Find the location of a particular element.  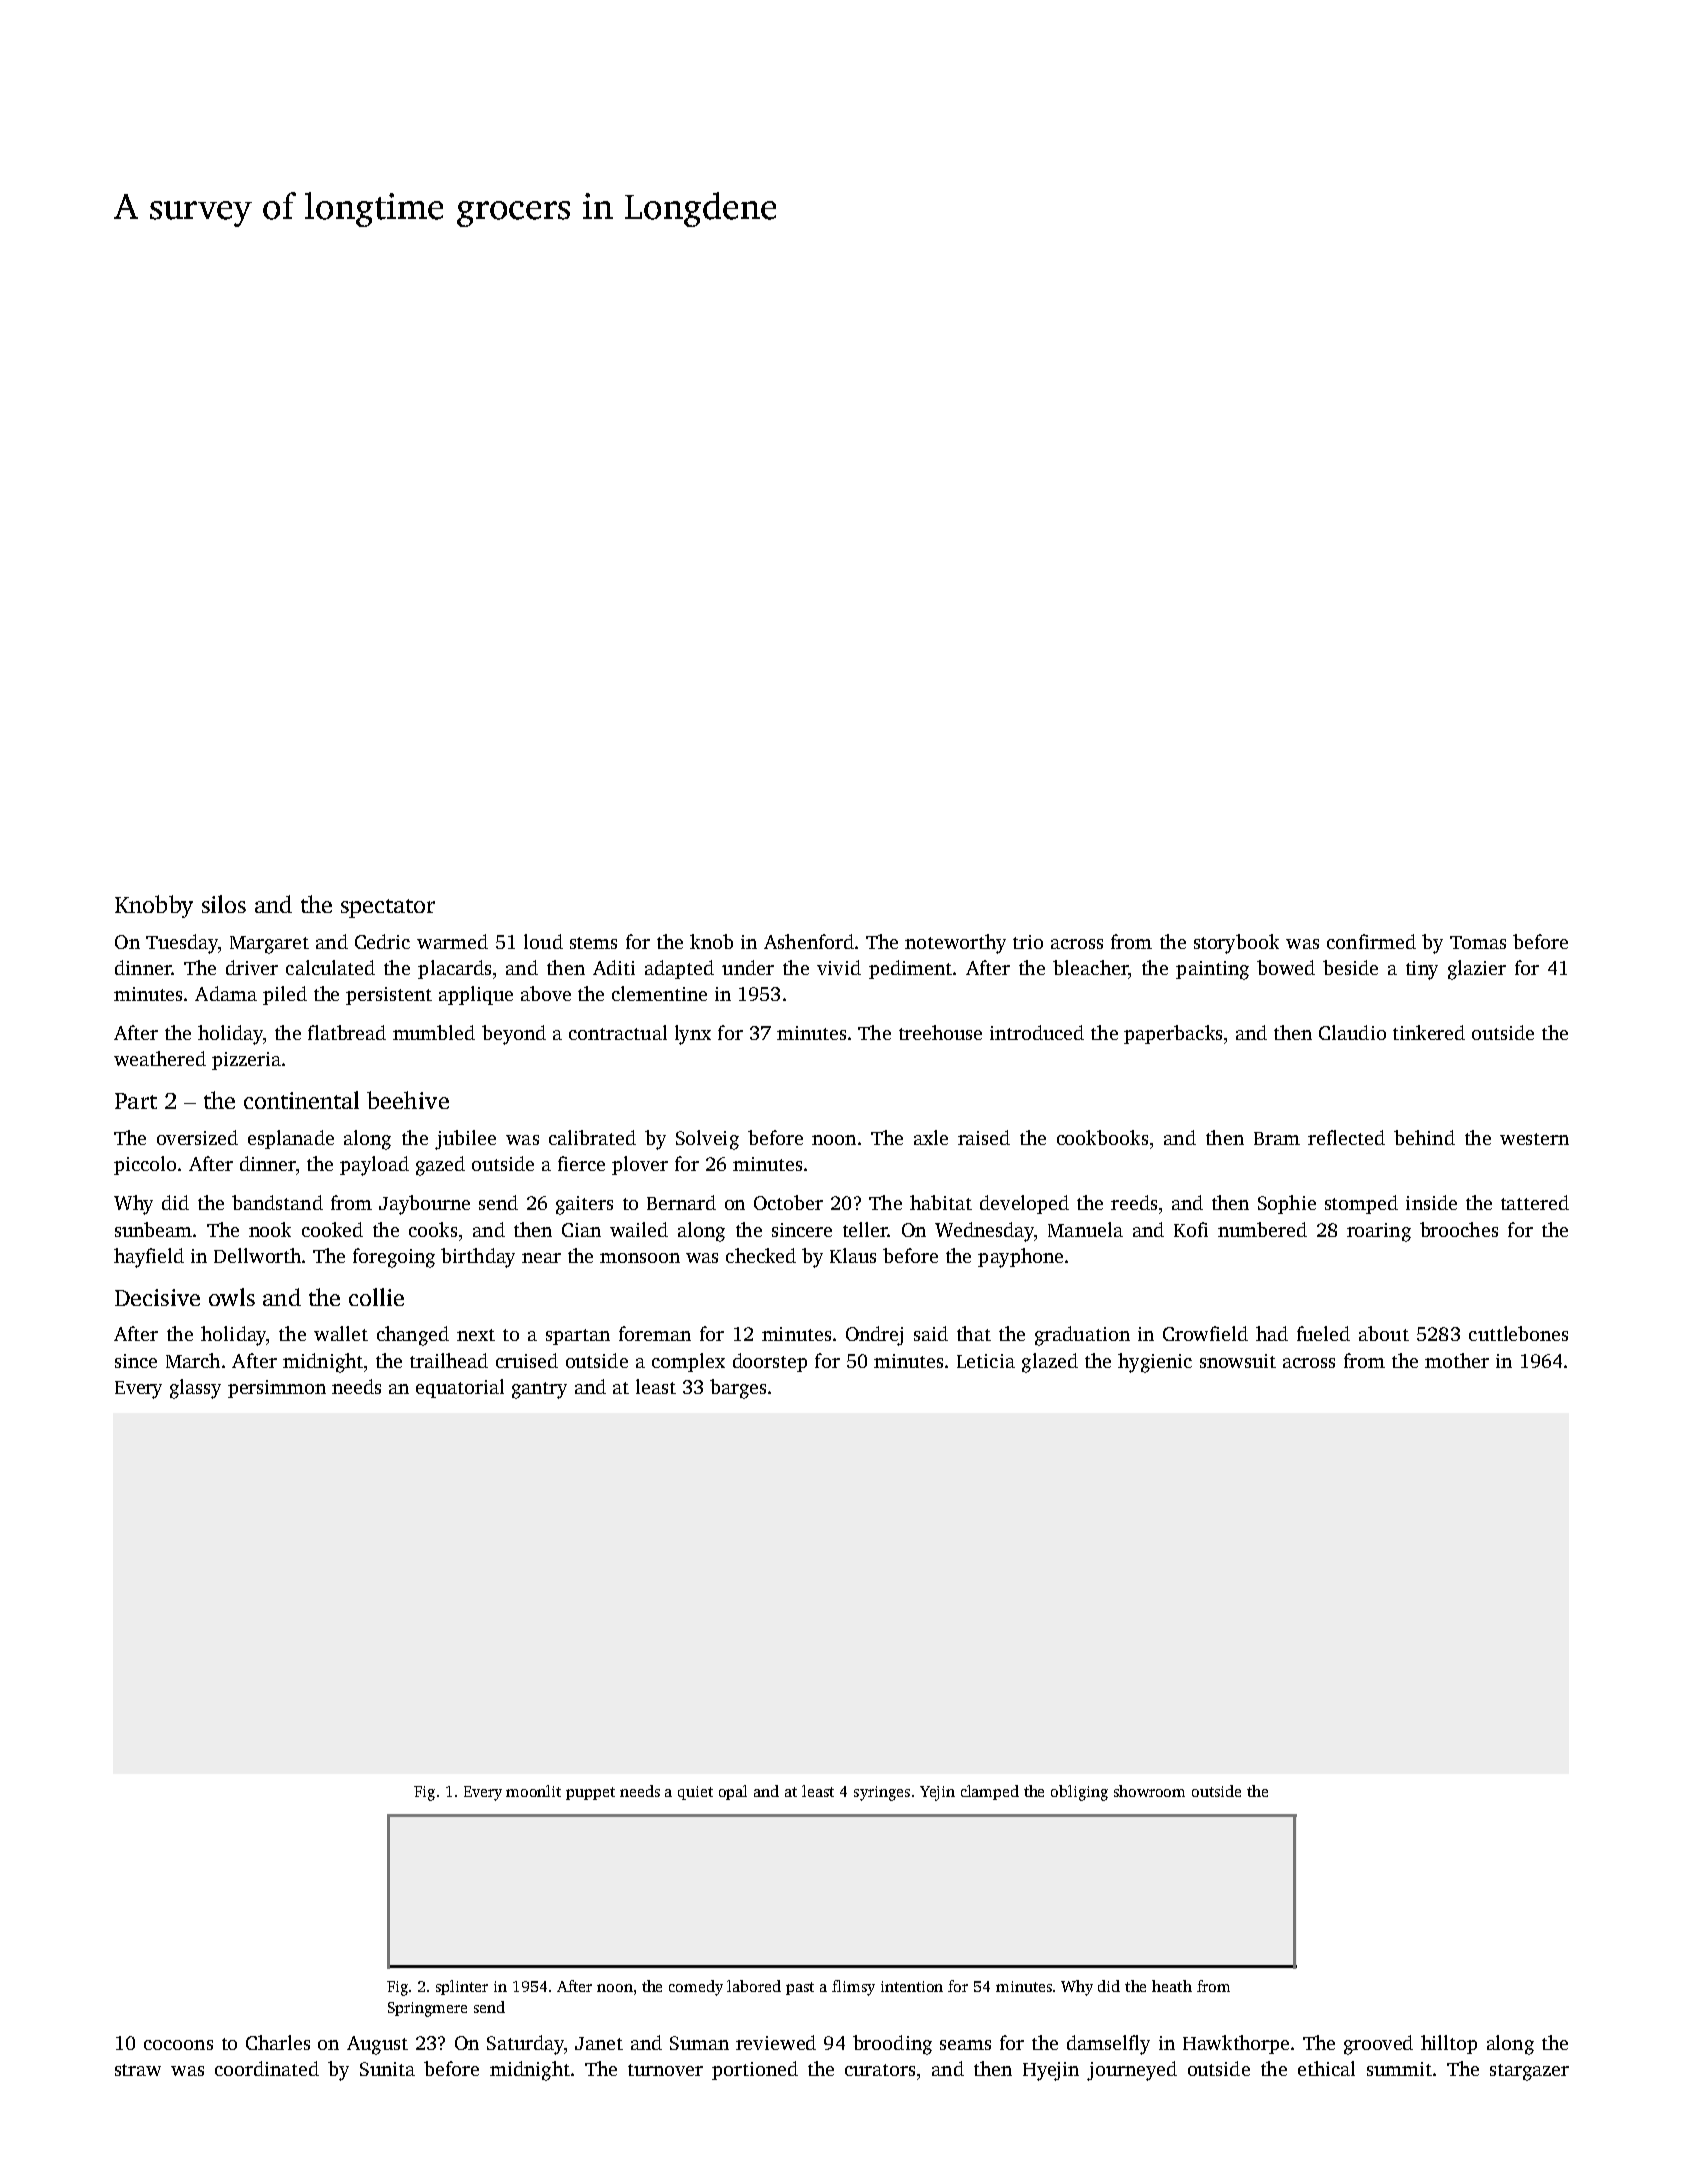

barges is located at coordinates (738, 1389).
